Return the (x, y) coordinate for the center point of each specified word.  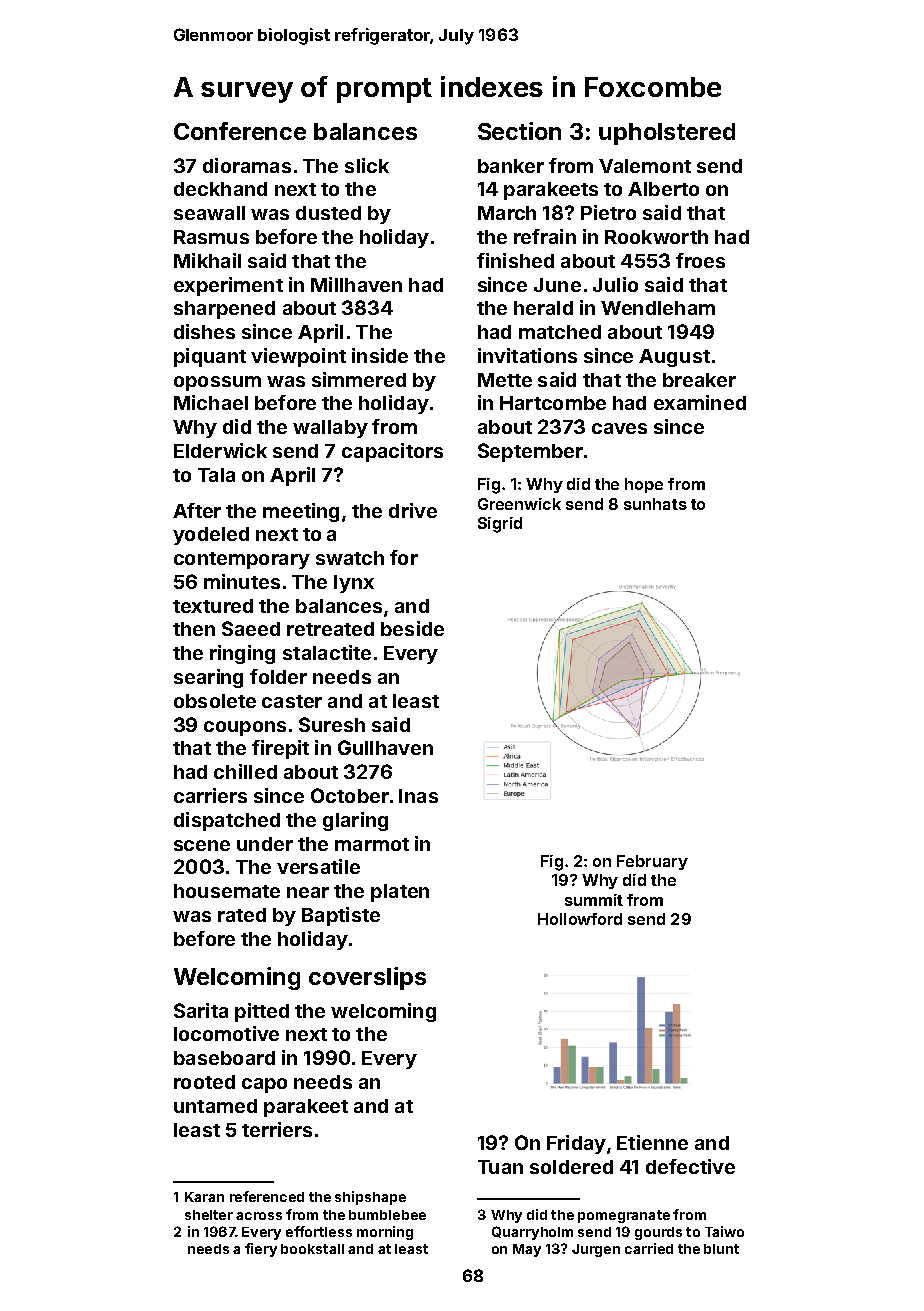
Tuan (500, 1167)
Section (519, 131)
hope (644, 485)
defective (690, 1166)
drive (413, 510)
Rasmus (211, 237)
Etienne (652, 1142)
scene (202, 845)
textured (213, 606)
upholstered (667, 134)
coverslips (367, 978)
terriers (277, 1129)
